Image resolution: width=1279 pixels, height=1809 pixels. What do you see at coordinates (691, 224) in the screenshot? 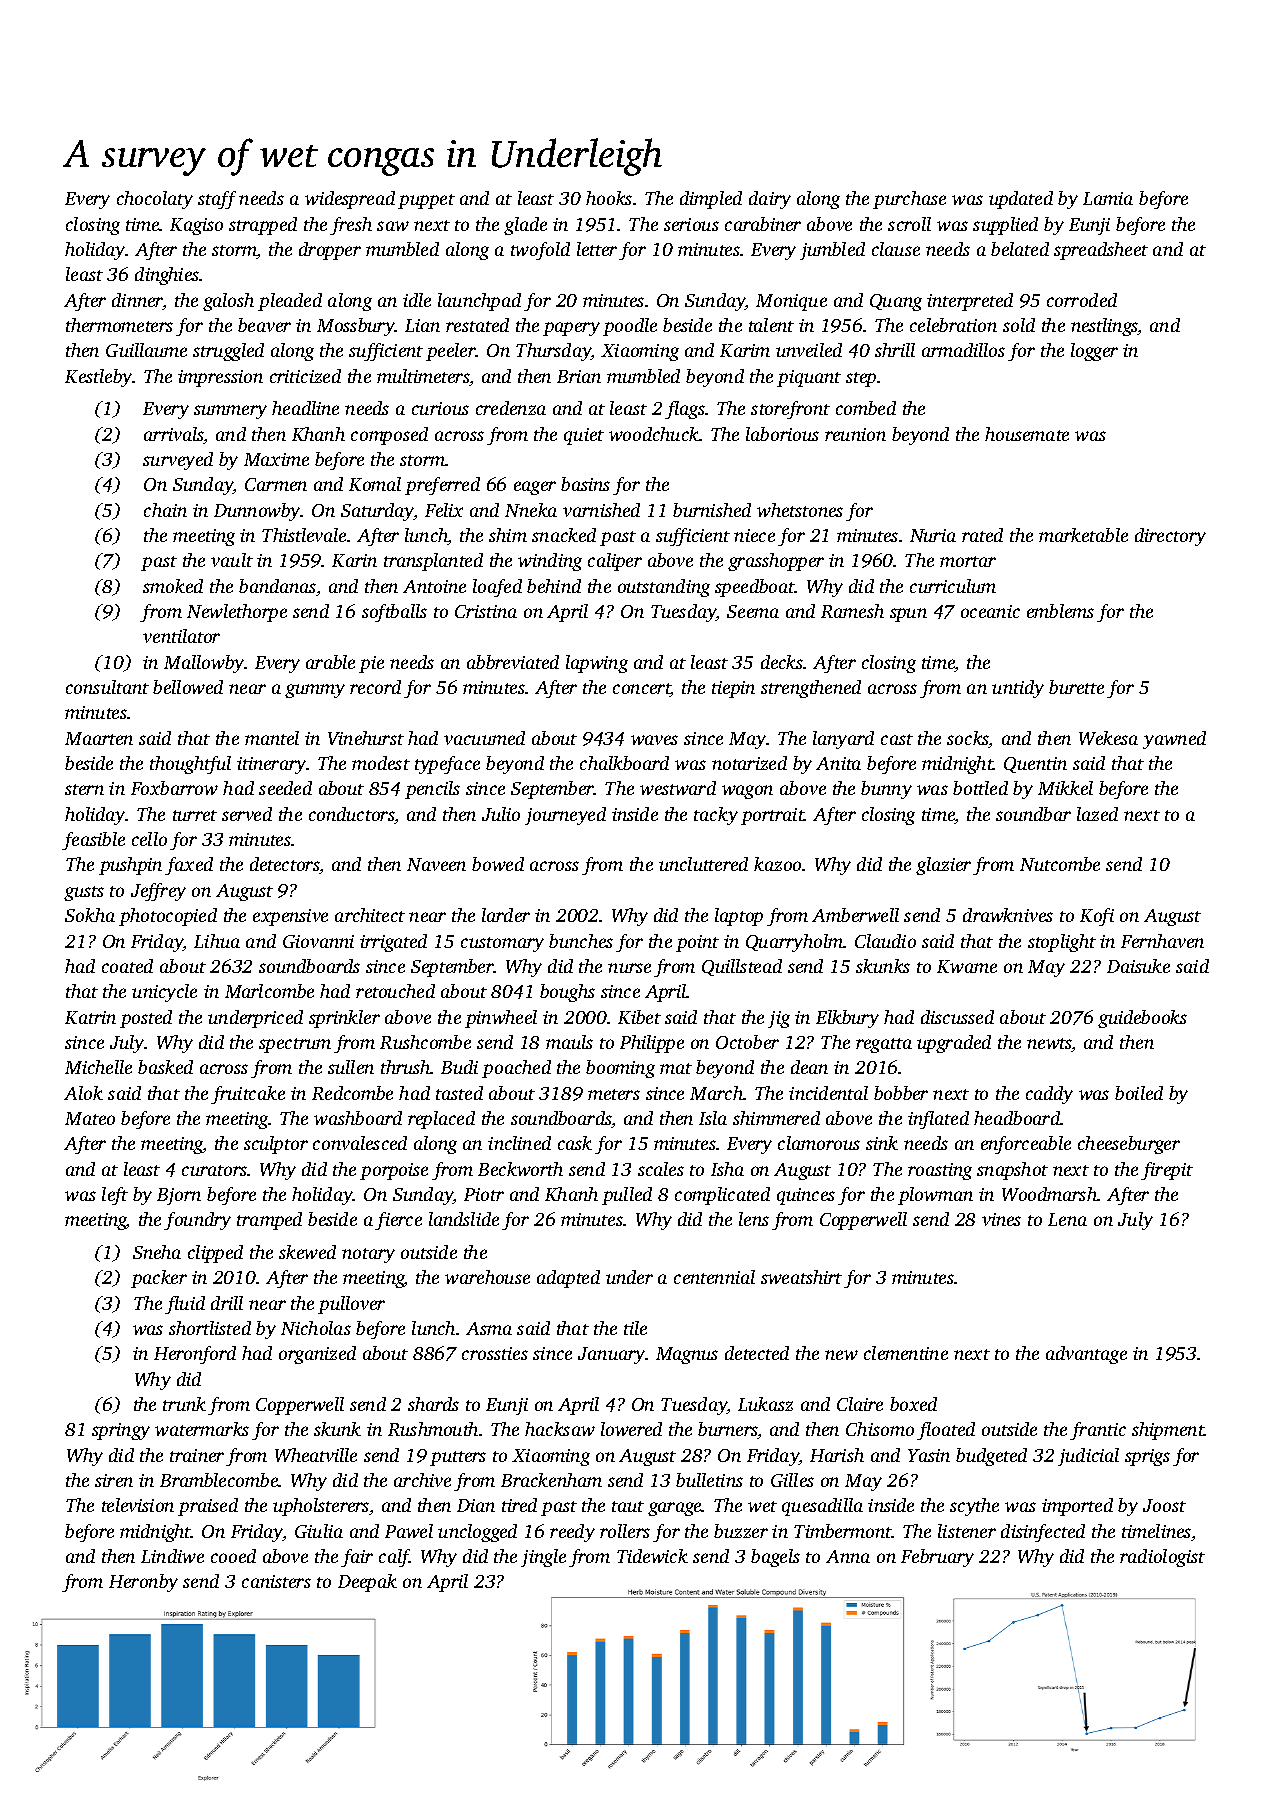
I see `serious` at bounding box center [691, 224].
